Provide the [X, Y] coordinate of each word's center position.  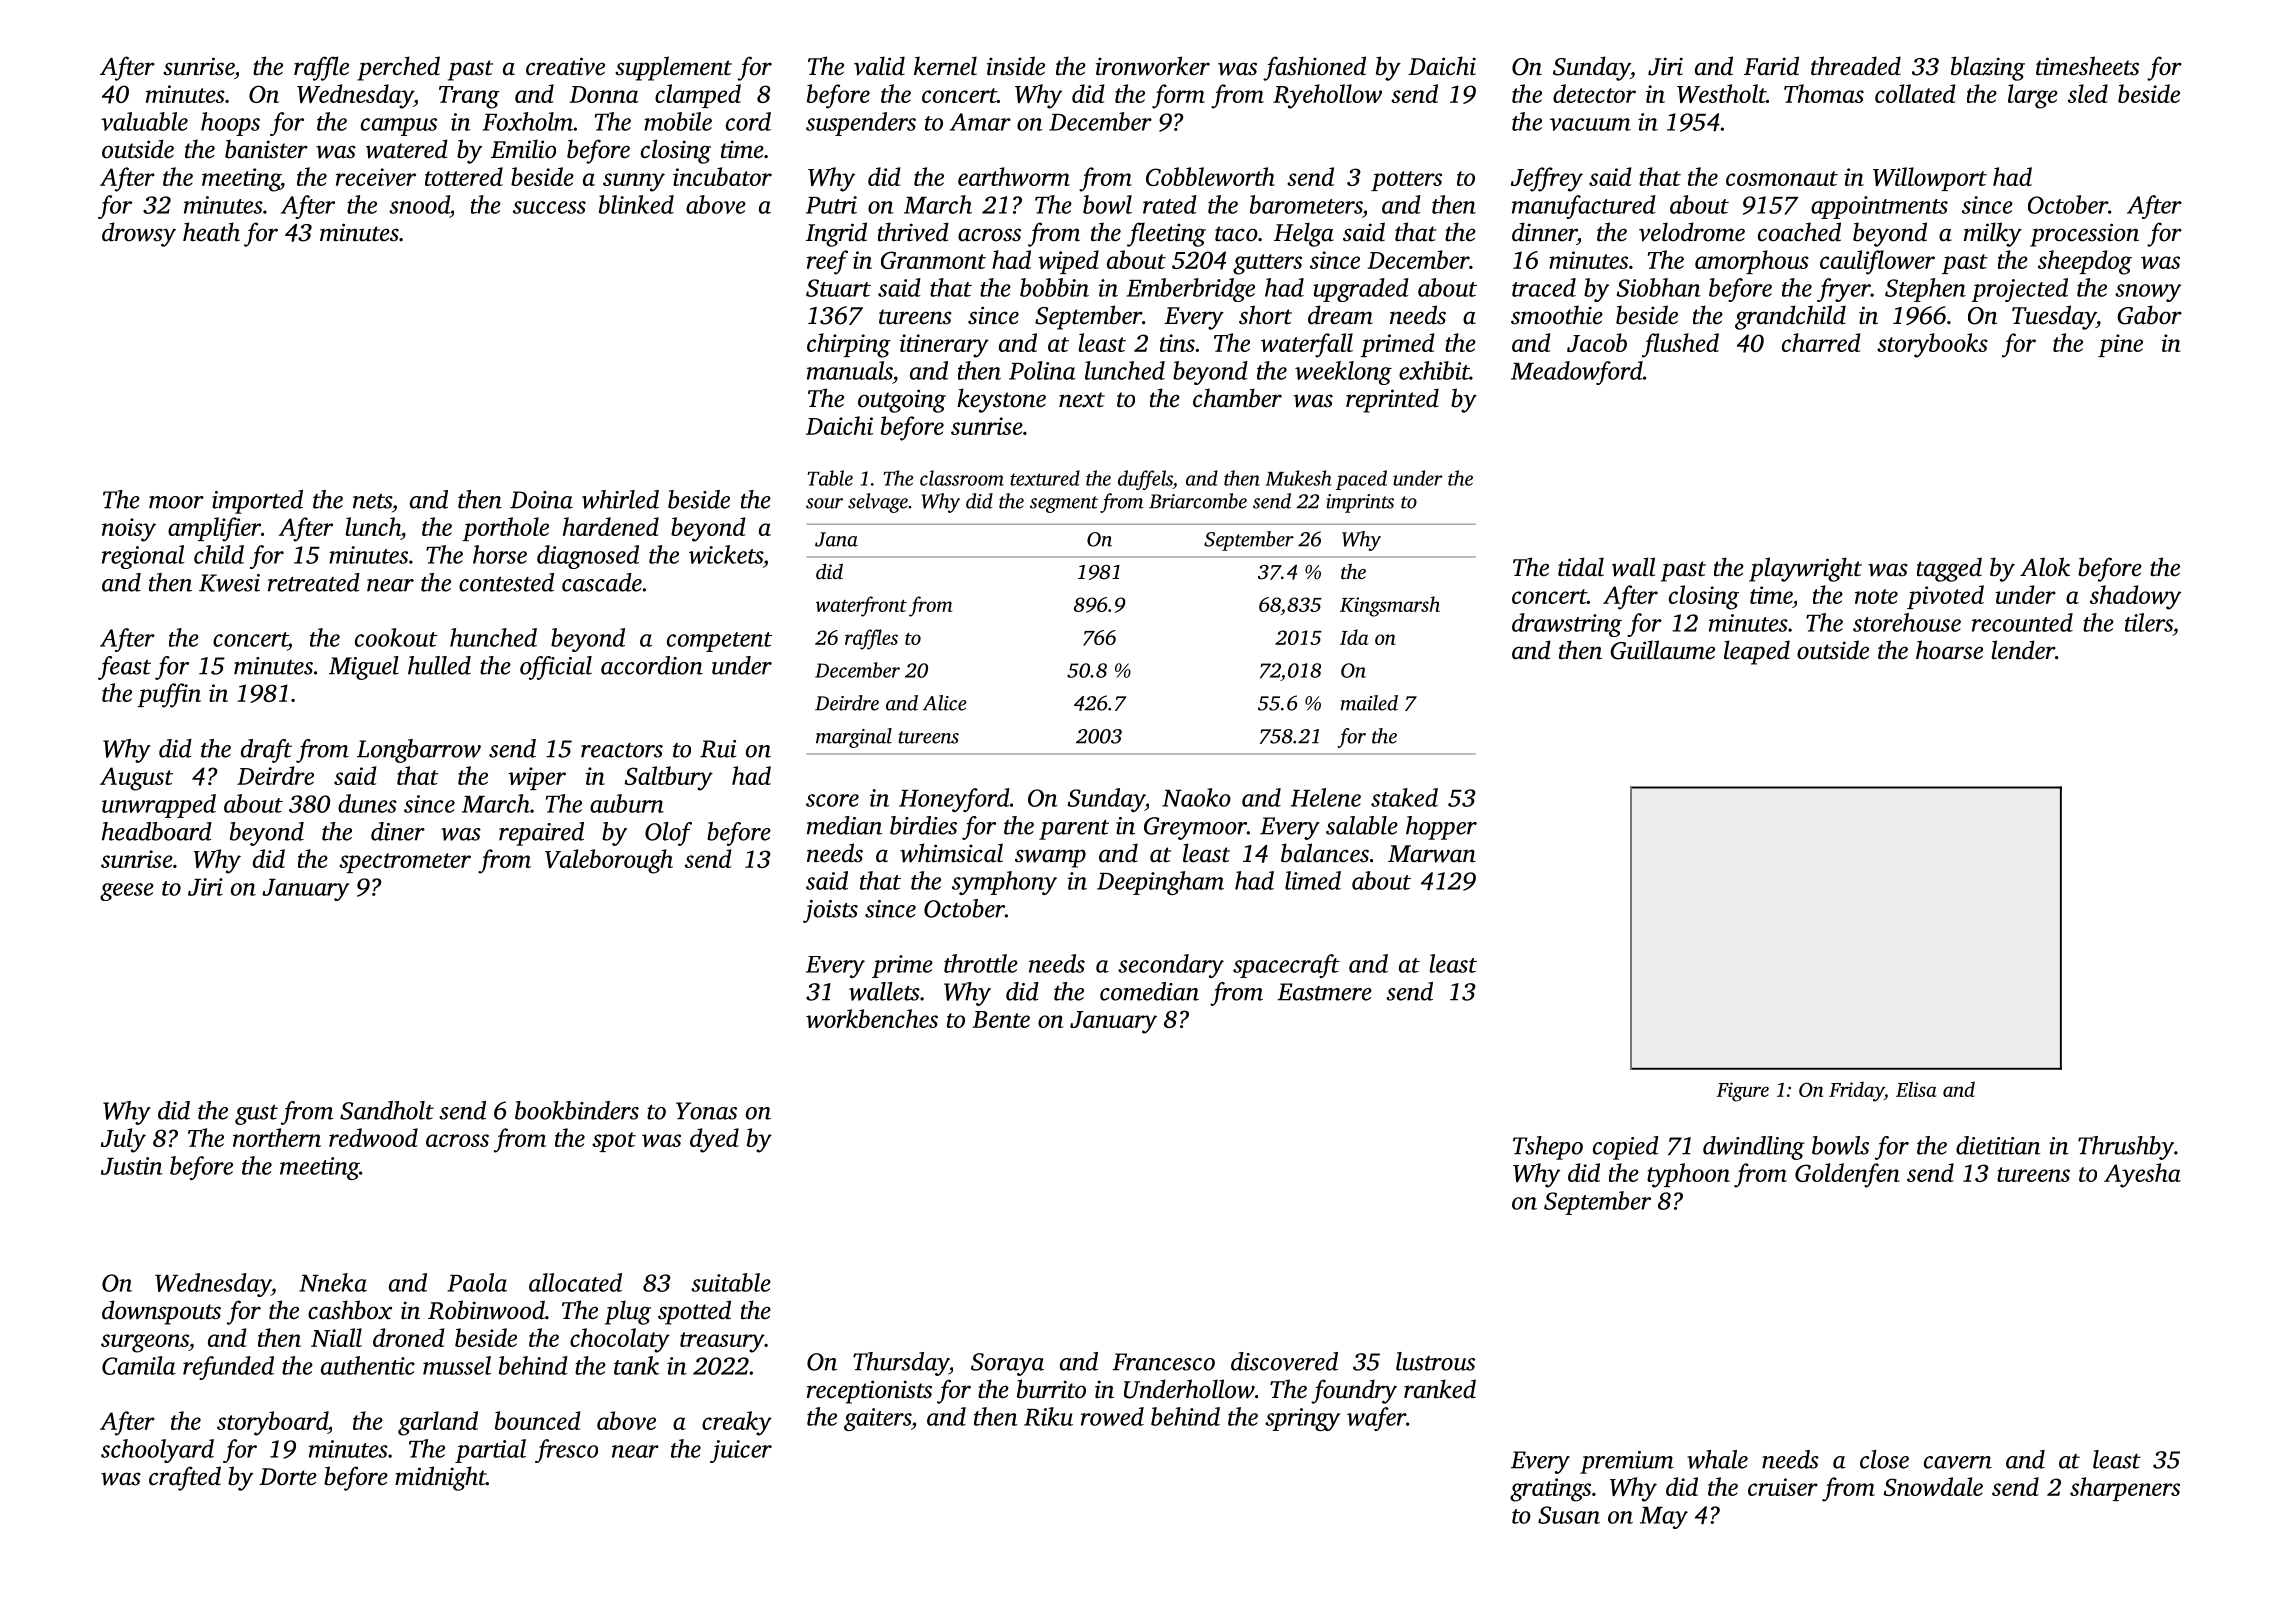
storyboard [272, 1423]
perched [398, 68]
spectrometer [405, 863]
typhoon [1688, 1175]
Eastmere [1324, 992]
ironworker [1153, 66]
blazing [1988, 68]
